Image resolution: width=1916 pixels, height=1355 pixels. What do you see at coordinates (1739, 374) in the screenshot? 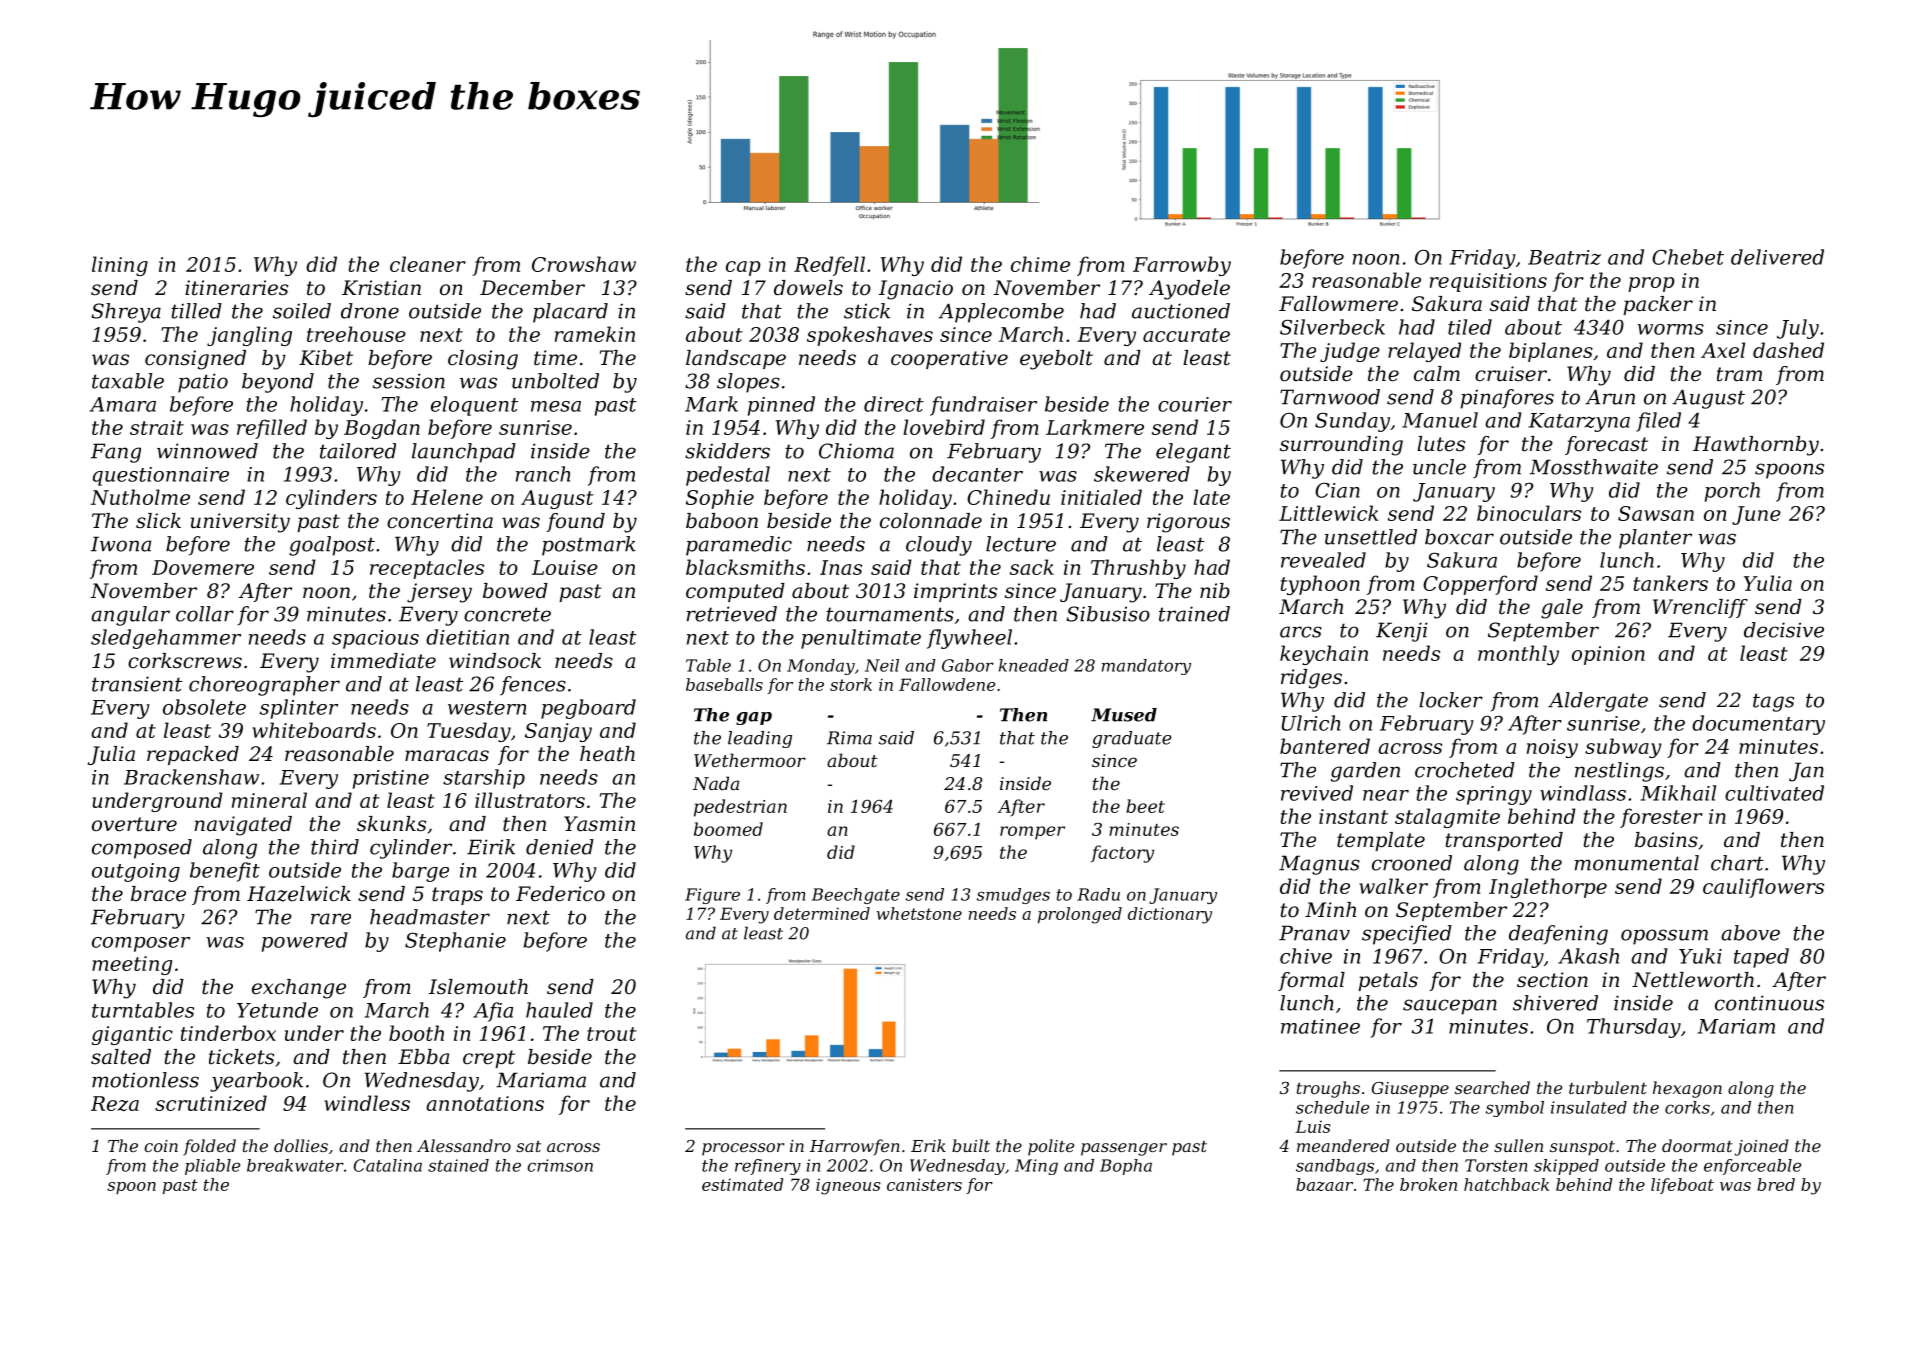
I see `tram` at bounding box center [1739, 374].
